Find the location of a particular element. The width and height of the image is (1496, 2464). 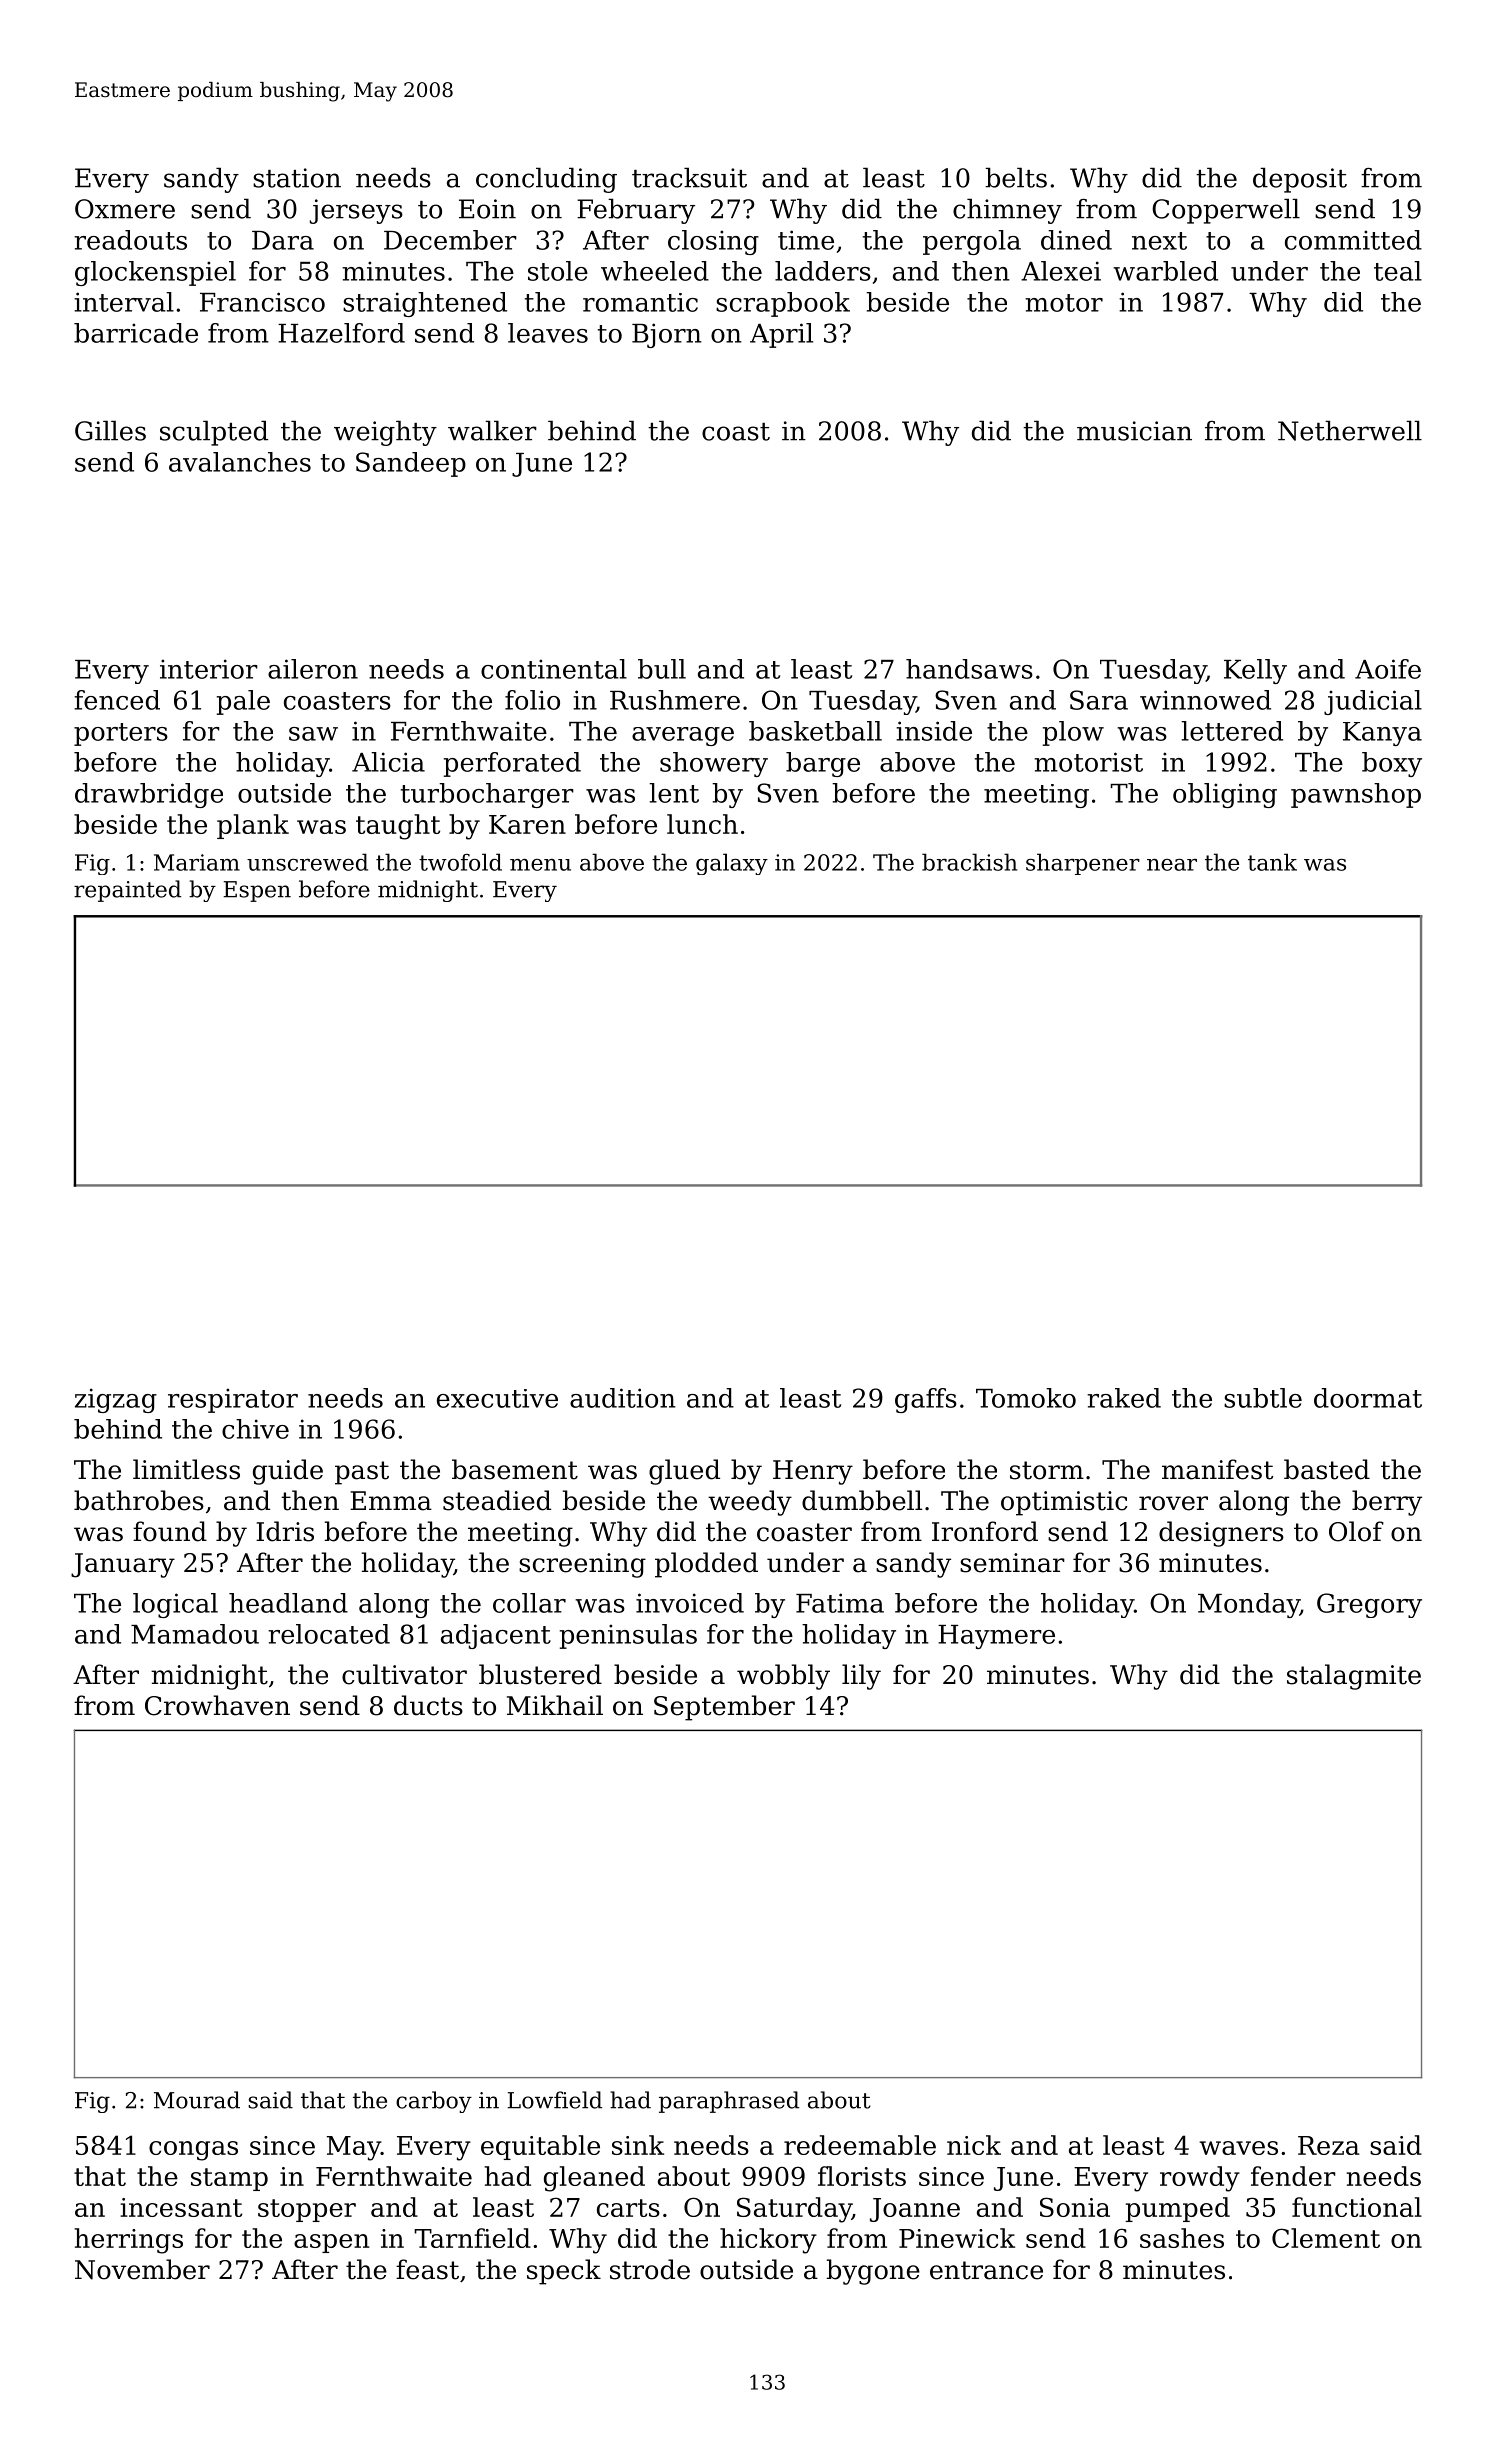

deposit is located at coordinates (1300, 180).
